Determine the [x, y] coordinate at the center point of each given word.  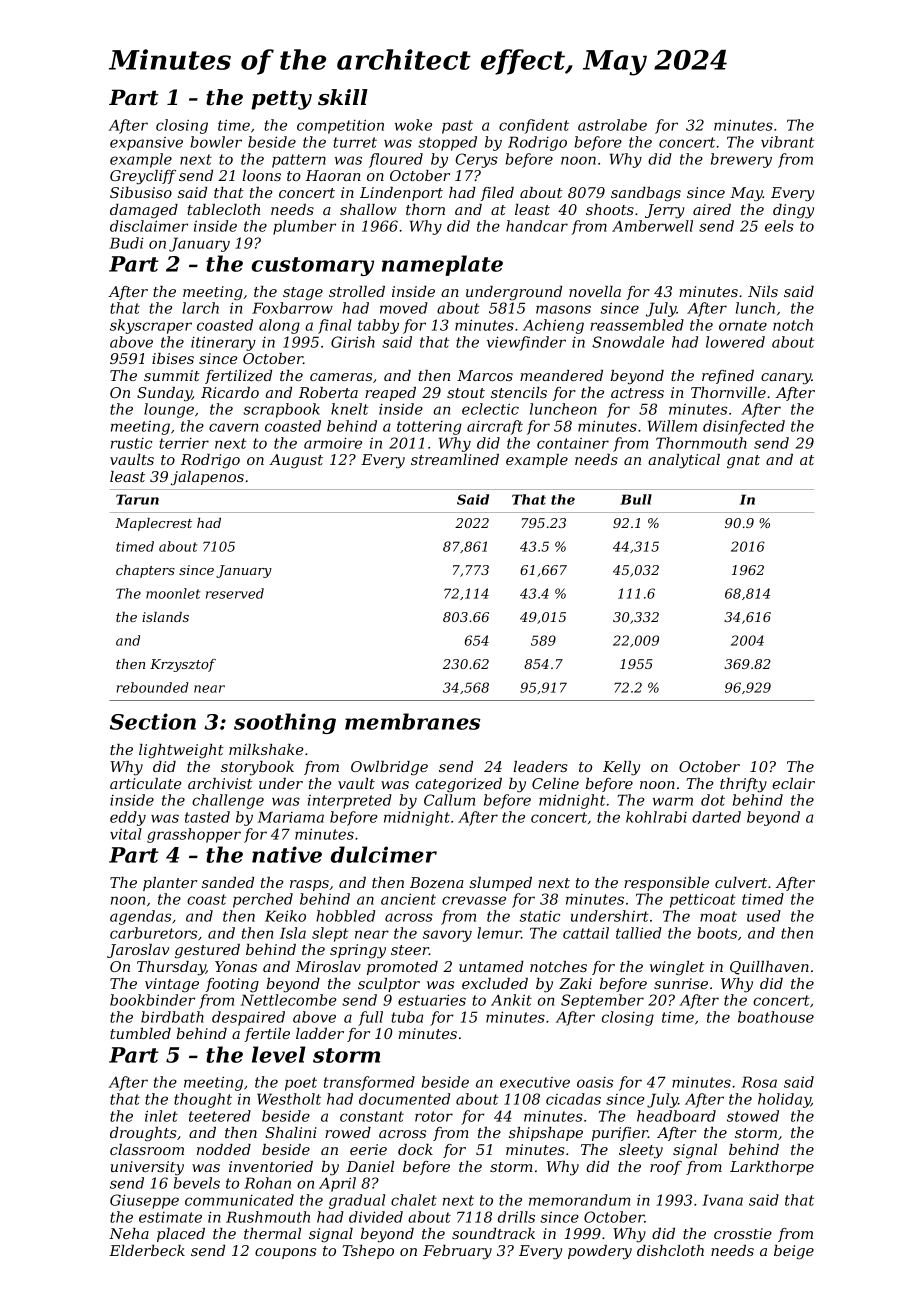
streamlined [455, 459]
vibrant [787, 142]
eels [779, 226]
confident [534, 126]
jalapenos [207, 478]
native [287, 854]
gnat [743, 462]
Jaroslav [138, 951]
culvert [741, 882]
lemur [499, 933]
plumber [304, 227]
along [279, 326]
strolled [357, 291]
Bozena [437, 883]
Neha [129, 1233]
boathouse [776, 1017]
